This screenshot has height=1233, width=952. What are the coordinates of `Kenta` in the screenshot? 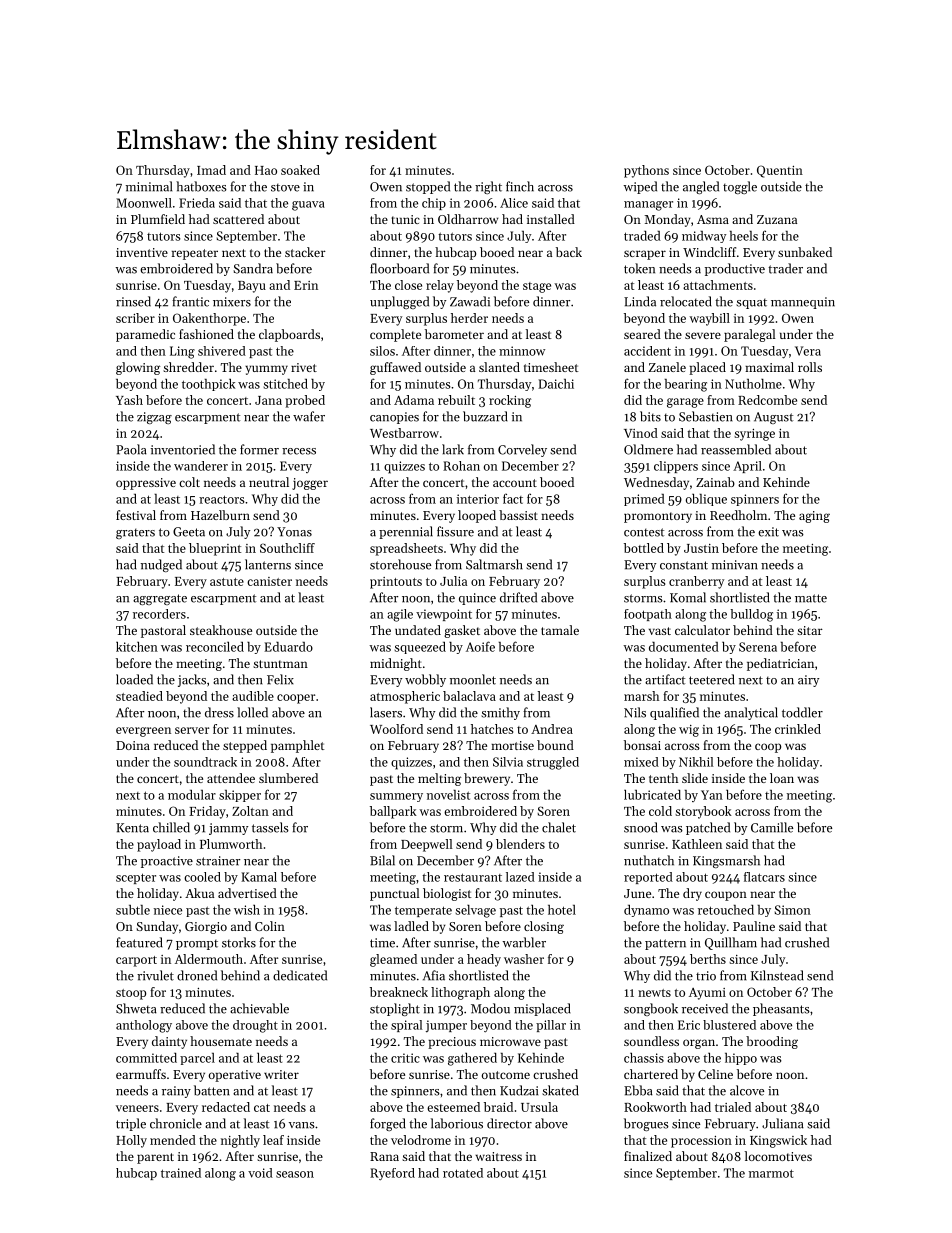 It's located at (132, 828).
